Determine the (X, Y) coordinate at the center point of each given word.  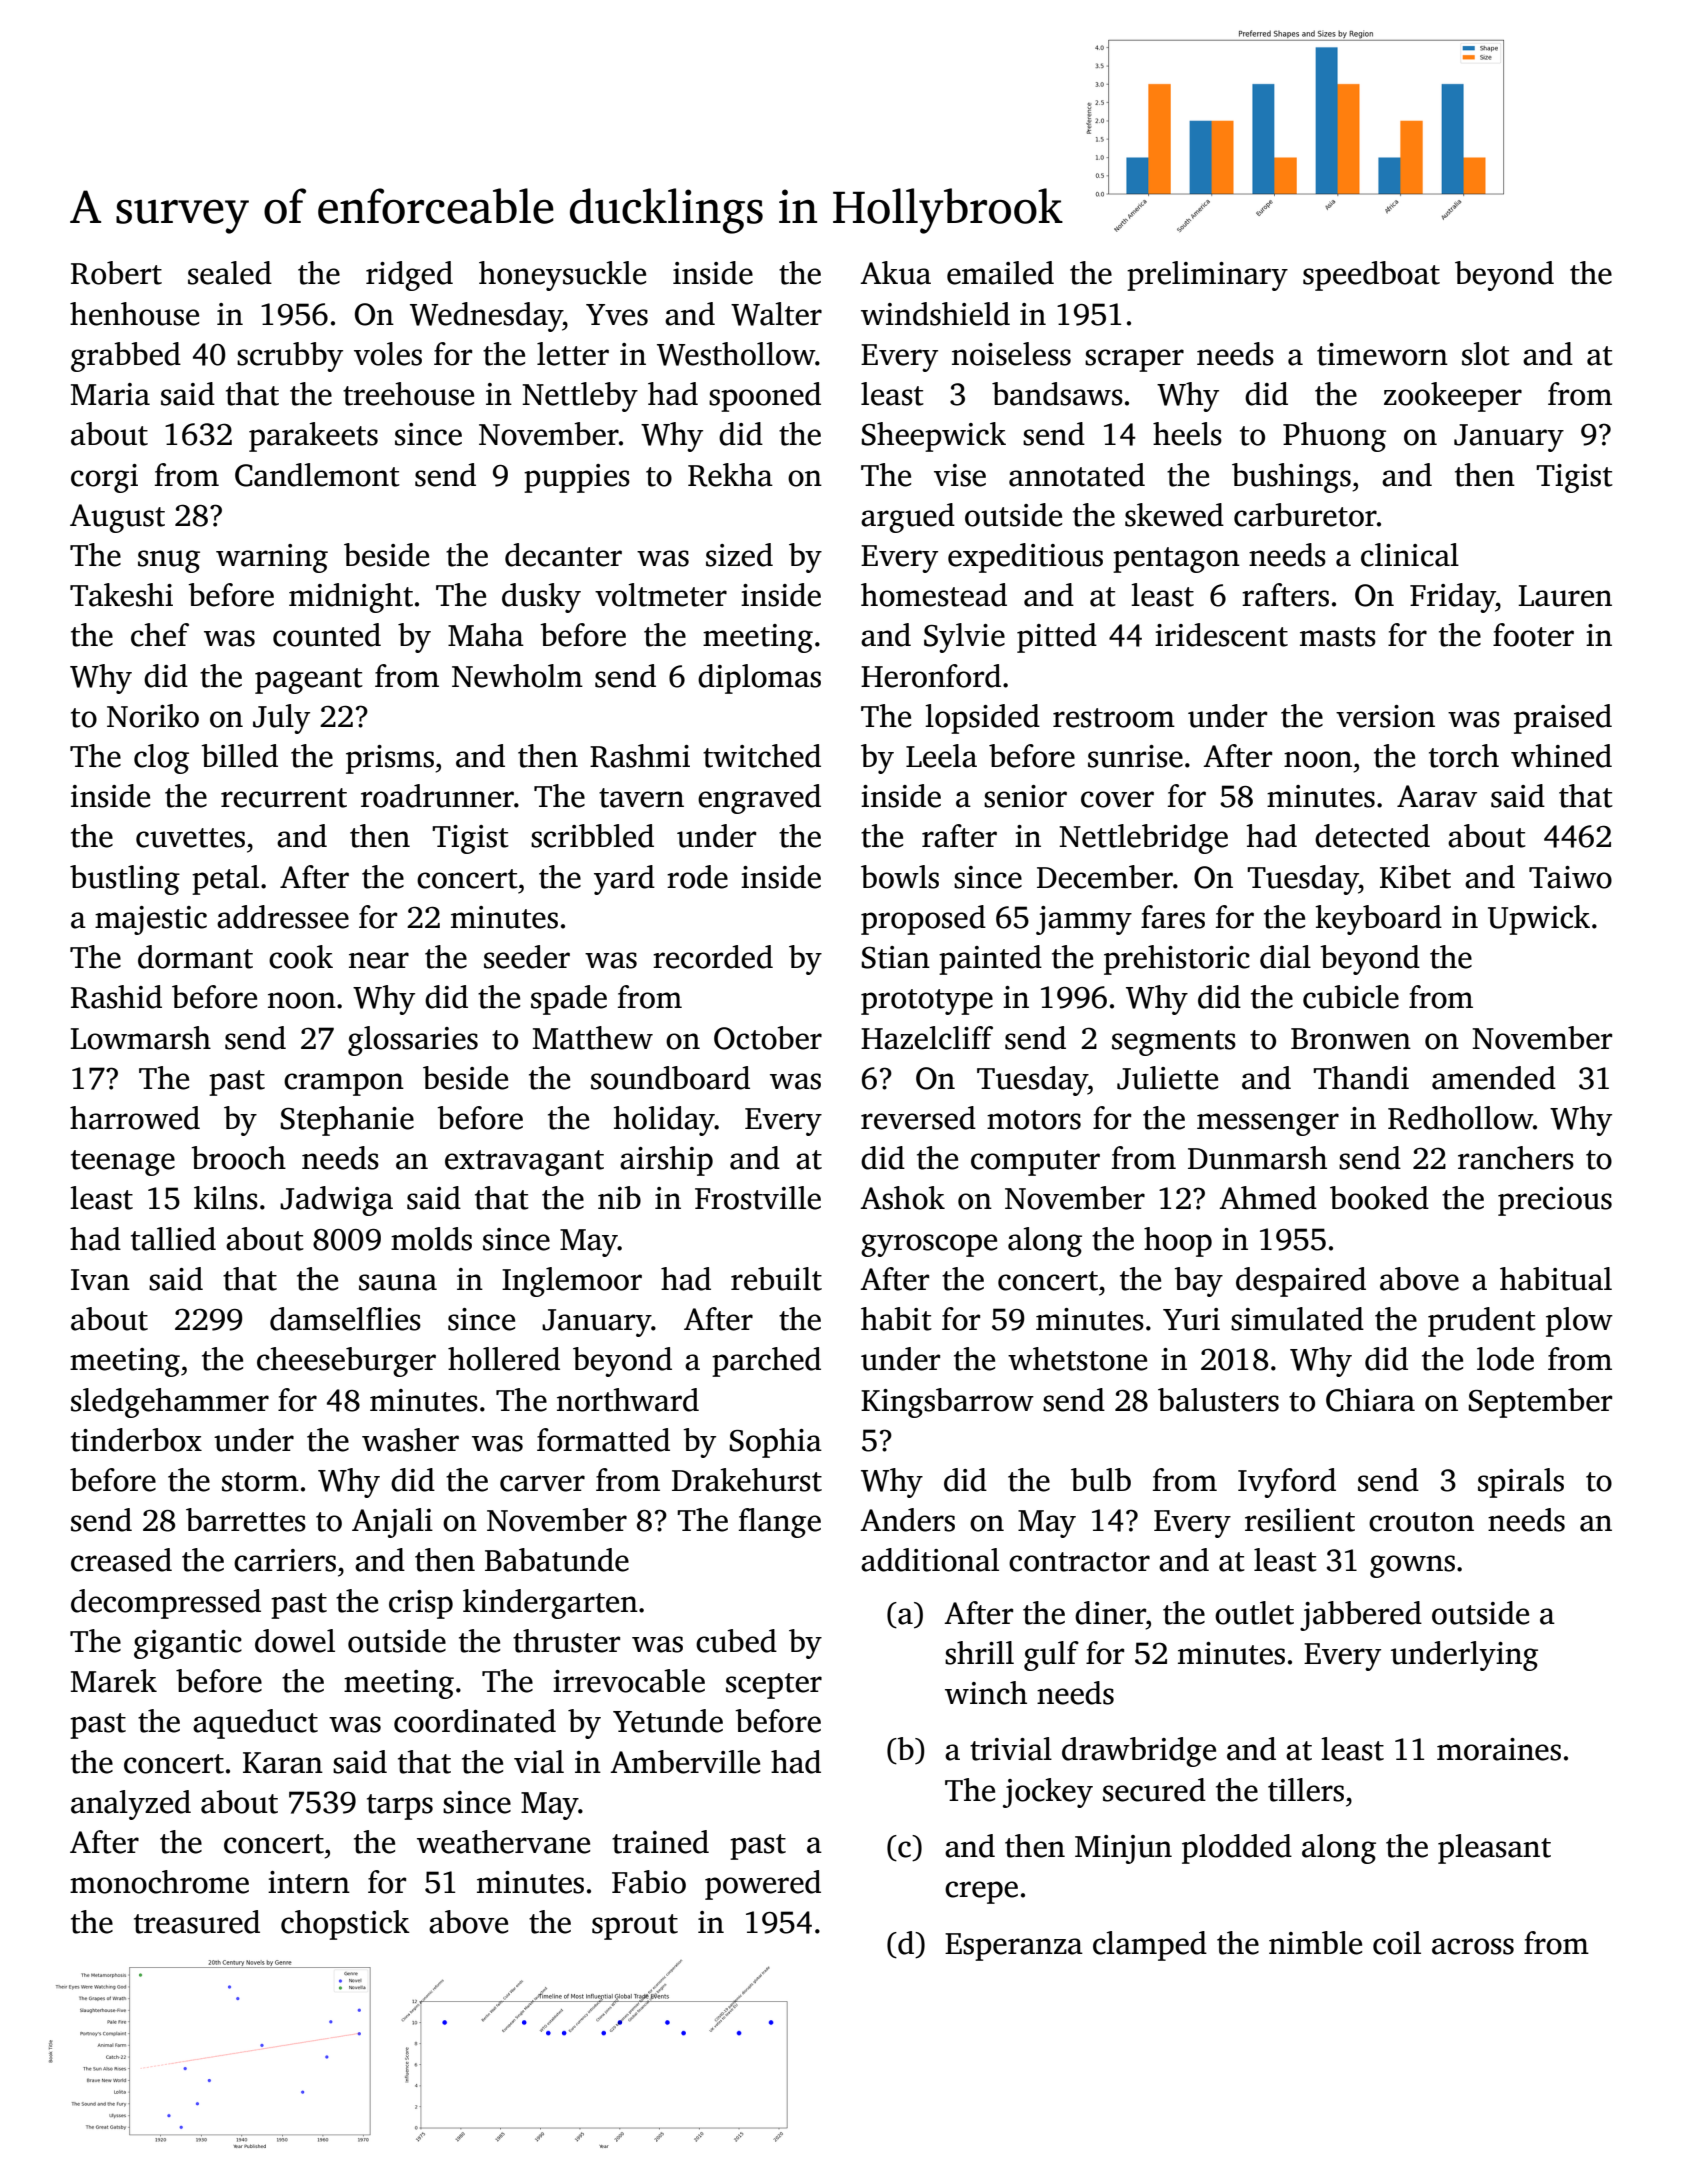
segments (1174, 1043)
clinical (1410, 555)
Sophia (776, 1443)
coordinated (475, 1721)
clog (161, 759)
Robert (116, 273)
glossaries (413, 1041)
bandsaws (1057, 394)
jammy (1084, 920)
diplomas (759, 679)
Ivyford (1287, 1483)
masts (1338, 637)
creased (121, 1560)
